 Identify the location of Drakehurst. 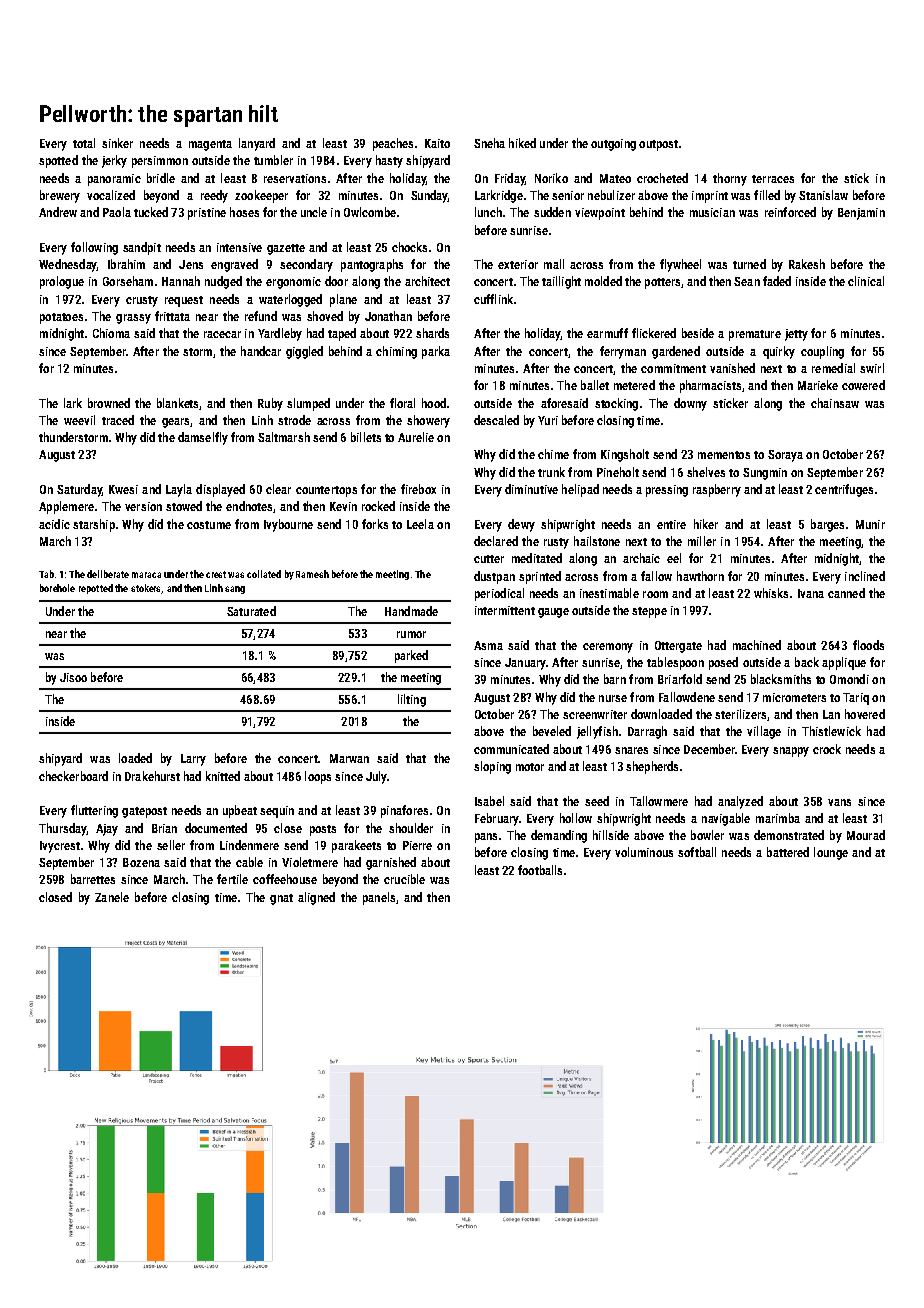
(152, 776).
